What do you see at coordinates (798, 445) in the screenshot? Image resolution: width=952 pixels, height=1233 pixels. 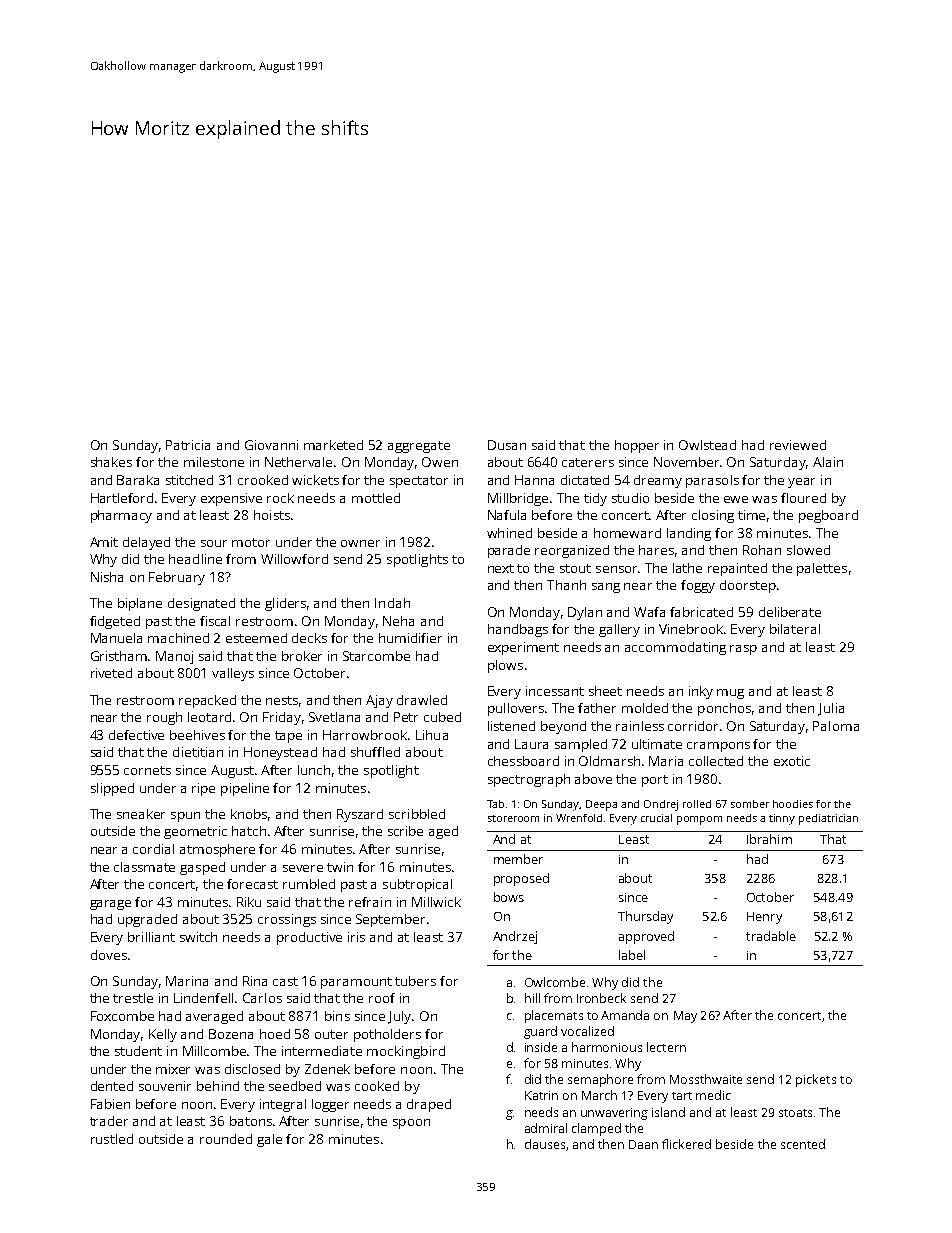 I see `reviewed` at bounding box center [798, 445].
